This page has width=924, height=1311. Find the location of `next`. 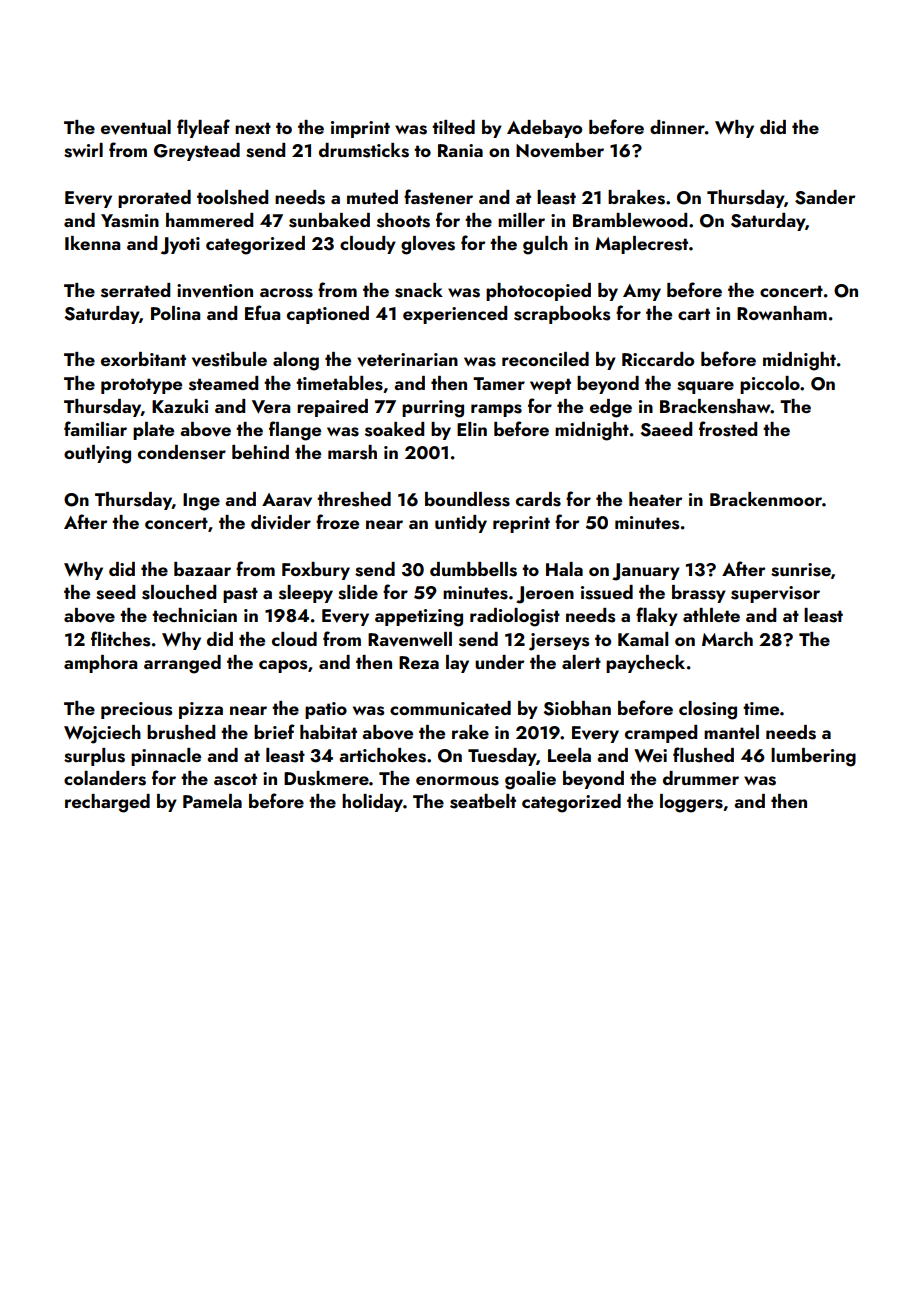

next is located at coordinates (253, 128).
